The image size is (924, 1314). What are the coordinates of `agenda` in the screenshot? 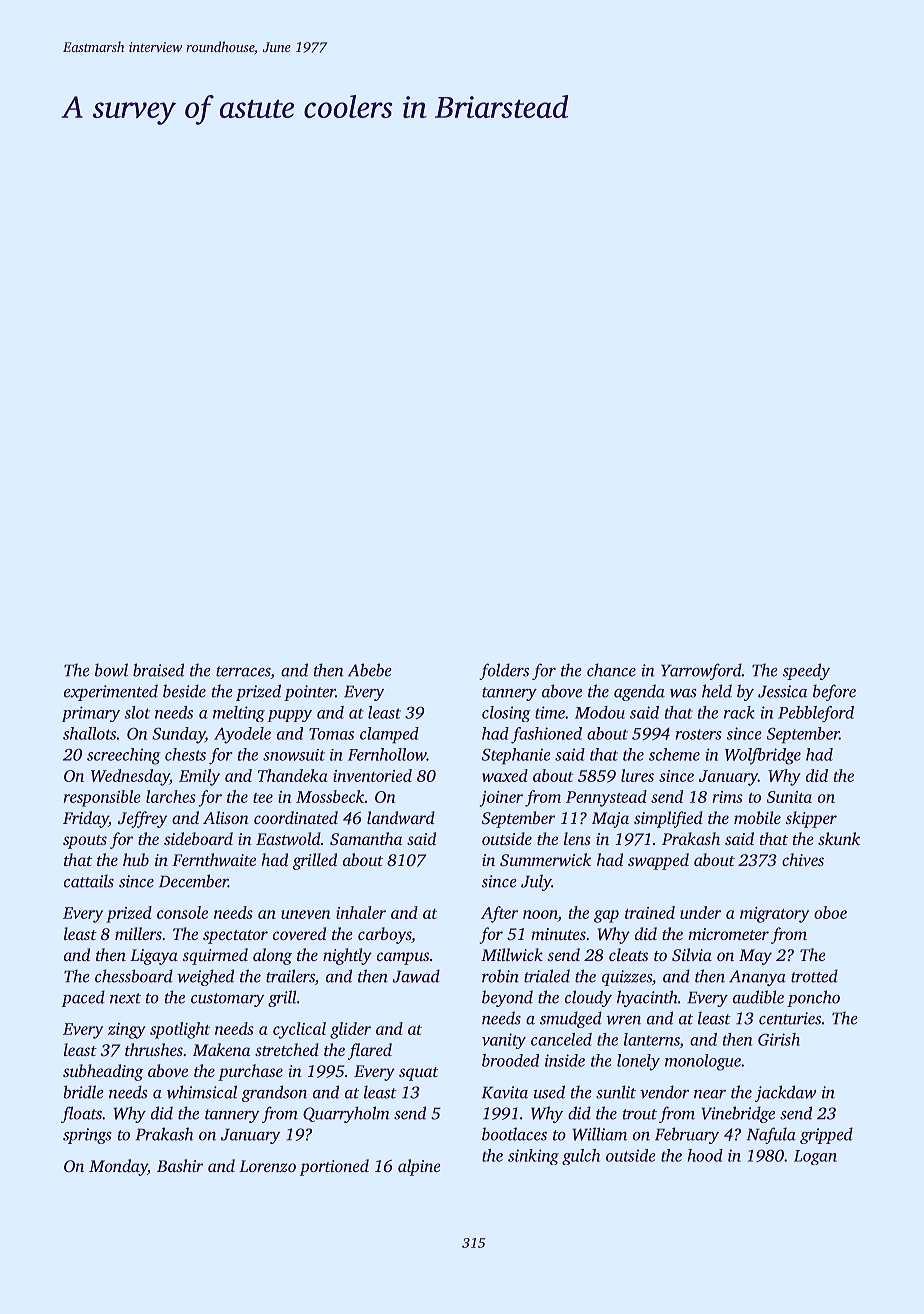 It's located at (639, 692).
